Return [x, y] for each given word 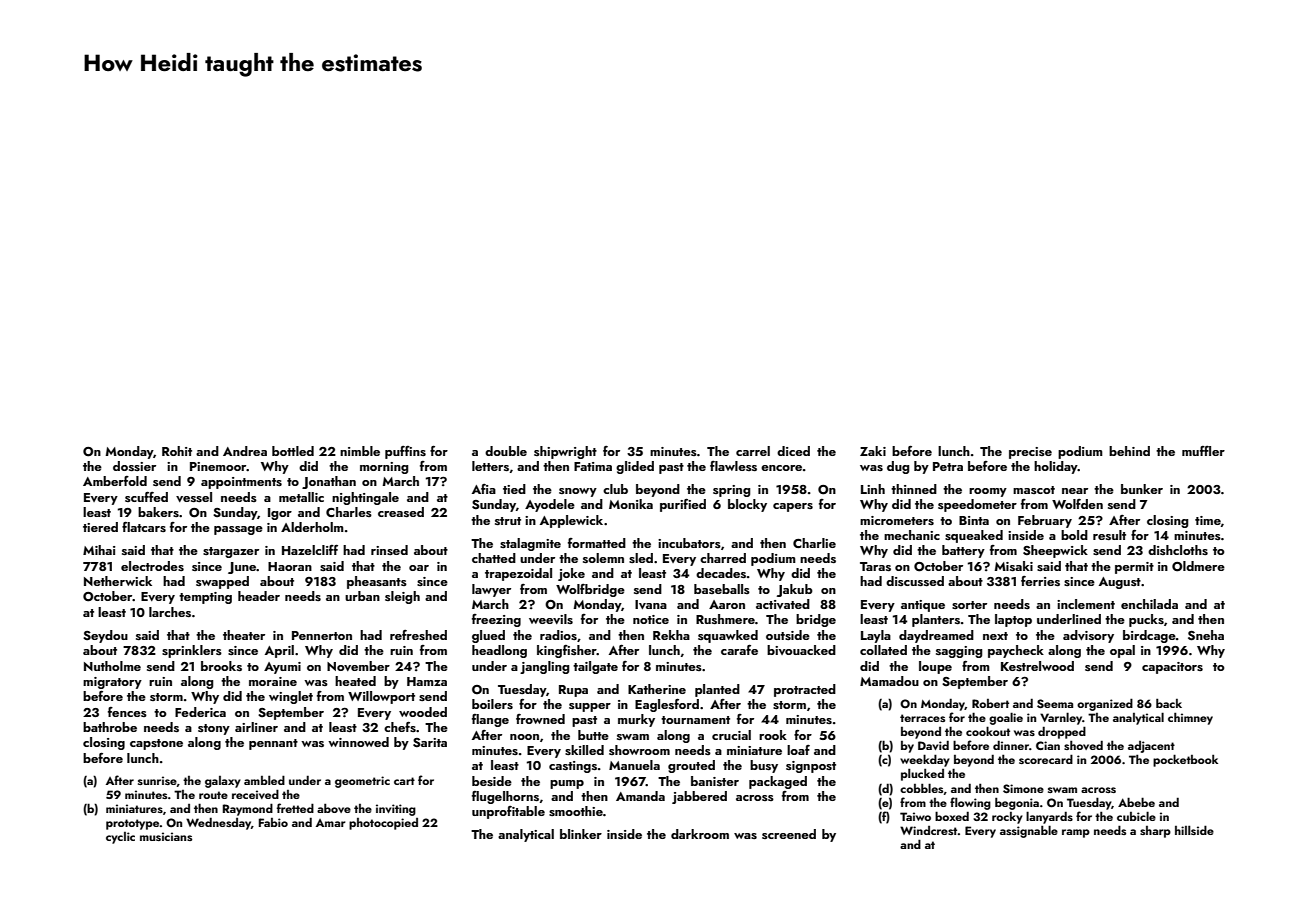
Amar [331, 823]
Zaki [873, 451]
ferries [1040, 581]
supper [590, 707]
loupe [935, 667]
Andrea [245, 451]
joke [571, 574]
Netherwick [118, 581]
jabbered [699, 797]
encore [781, 468]
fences [127, 712]
